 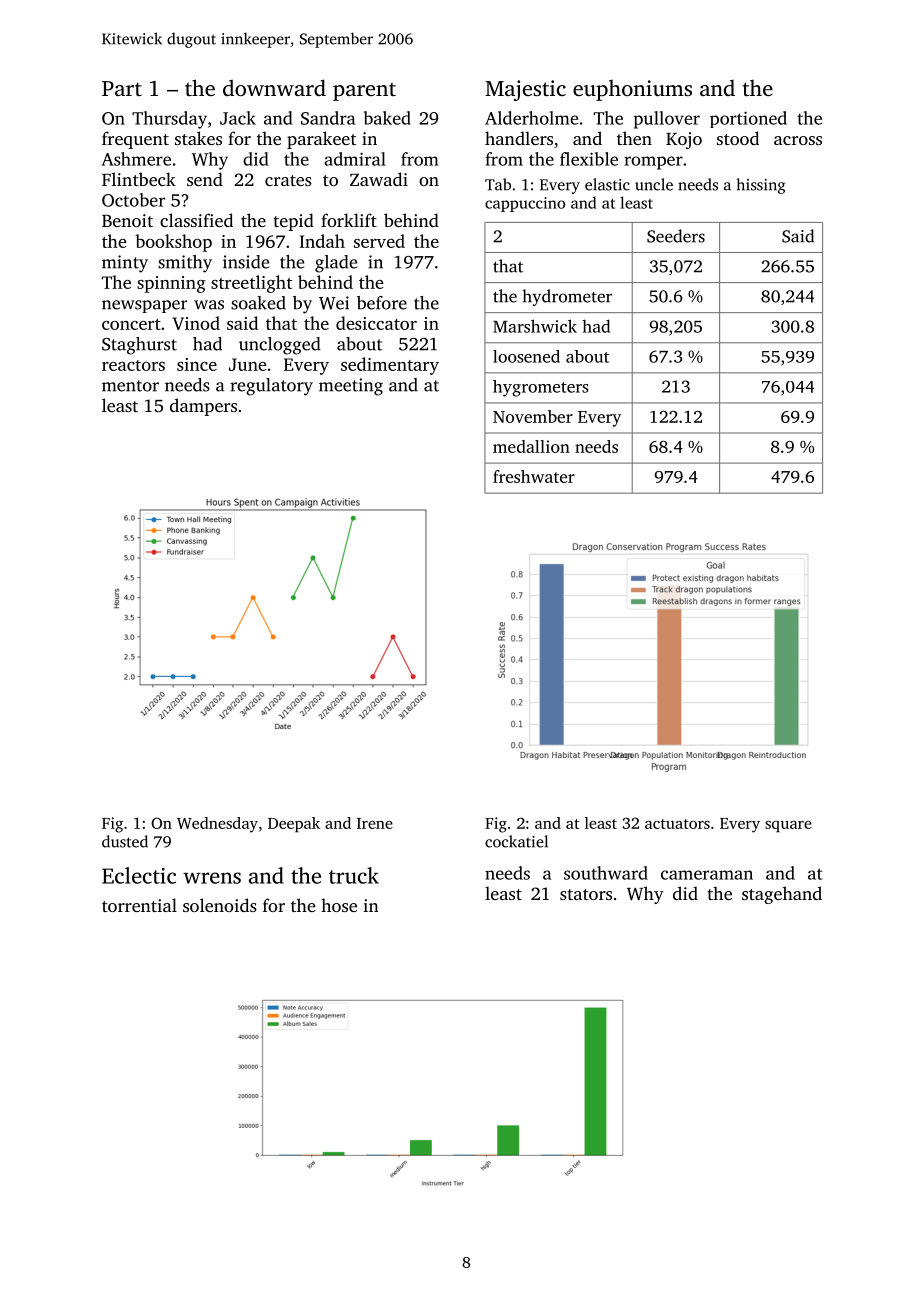 I want to click on stators, so click(x=586, y=894).
